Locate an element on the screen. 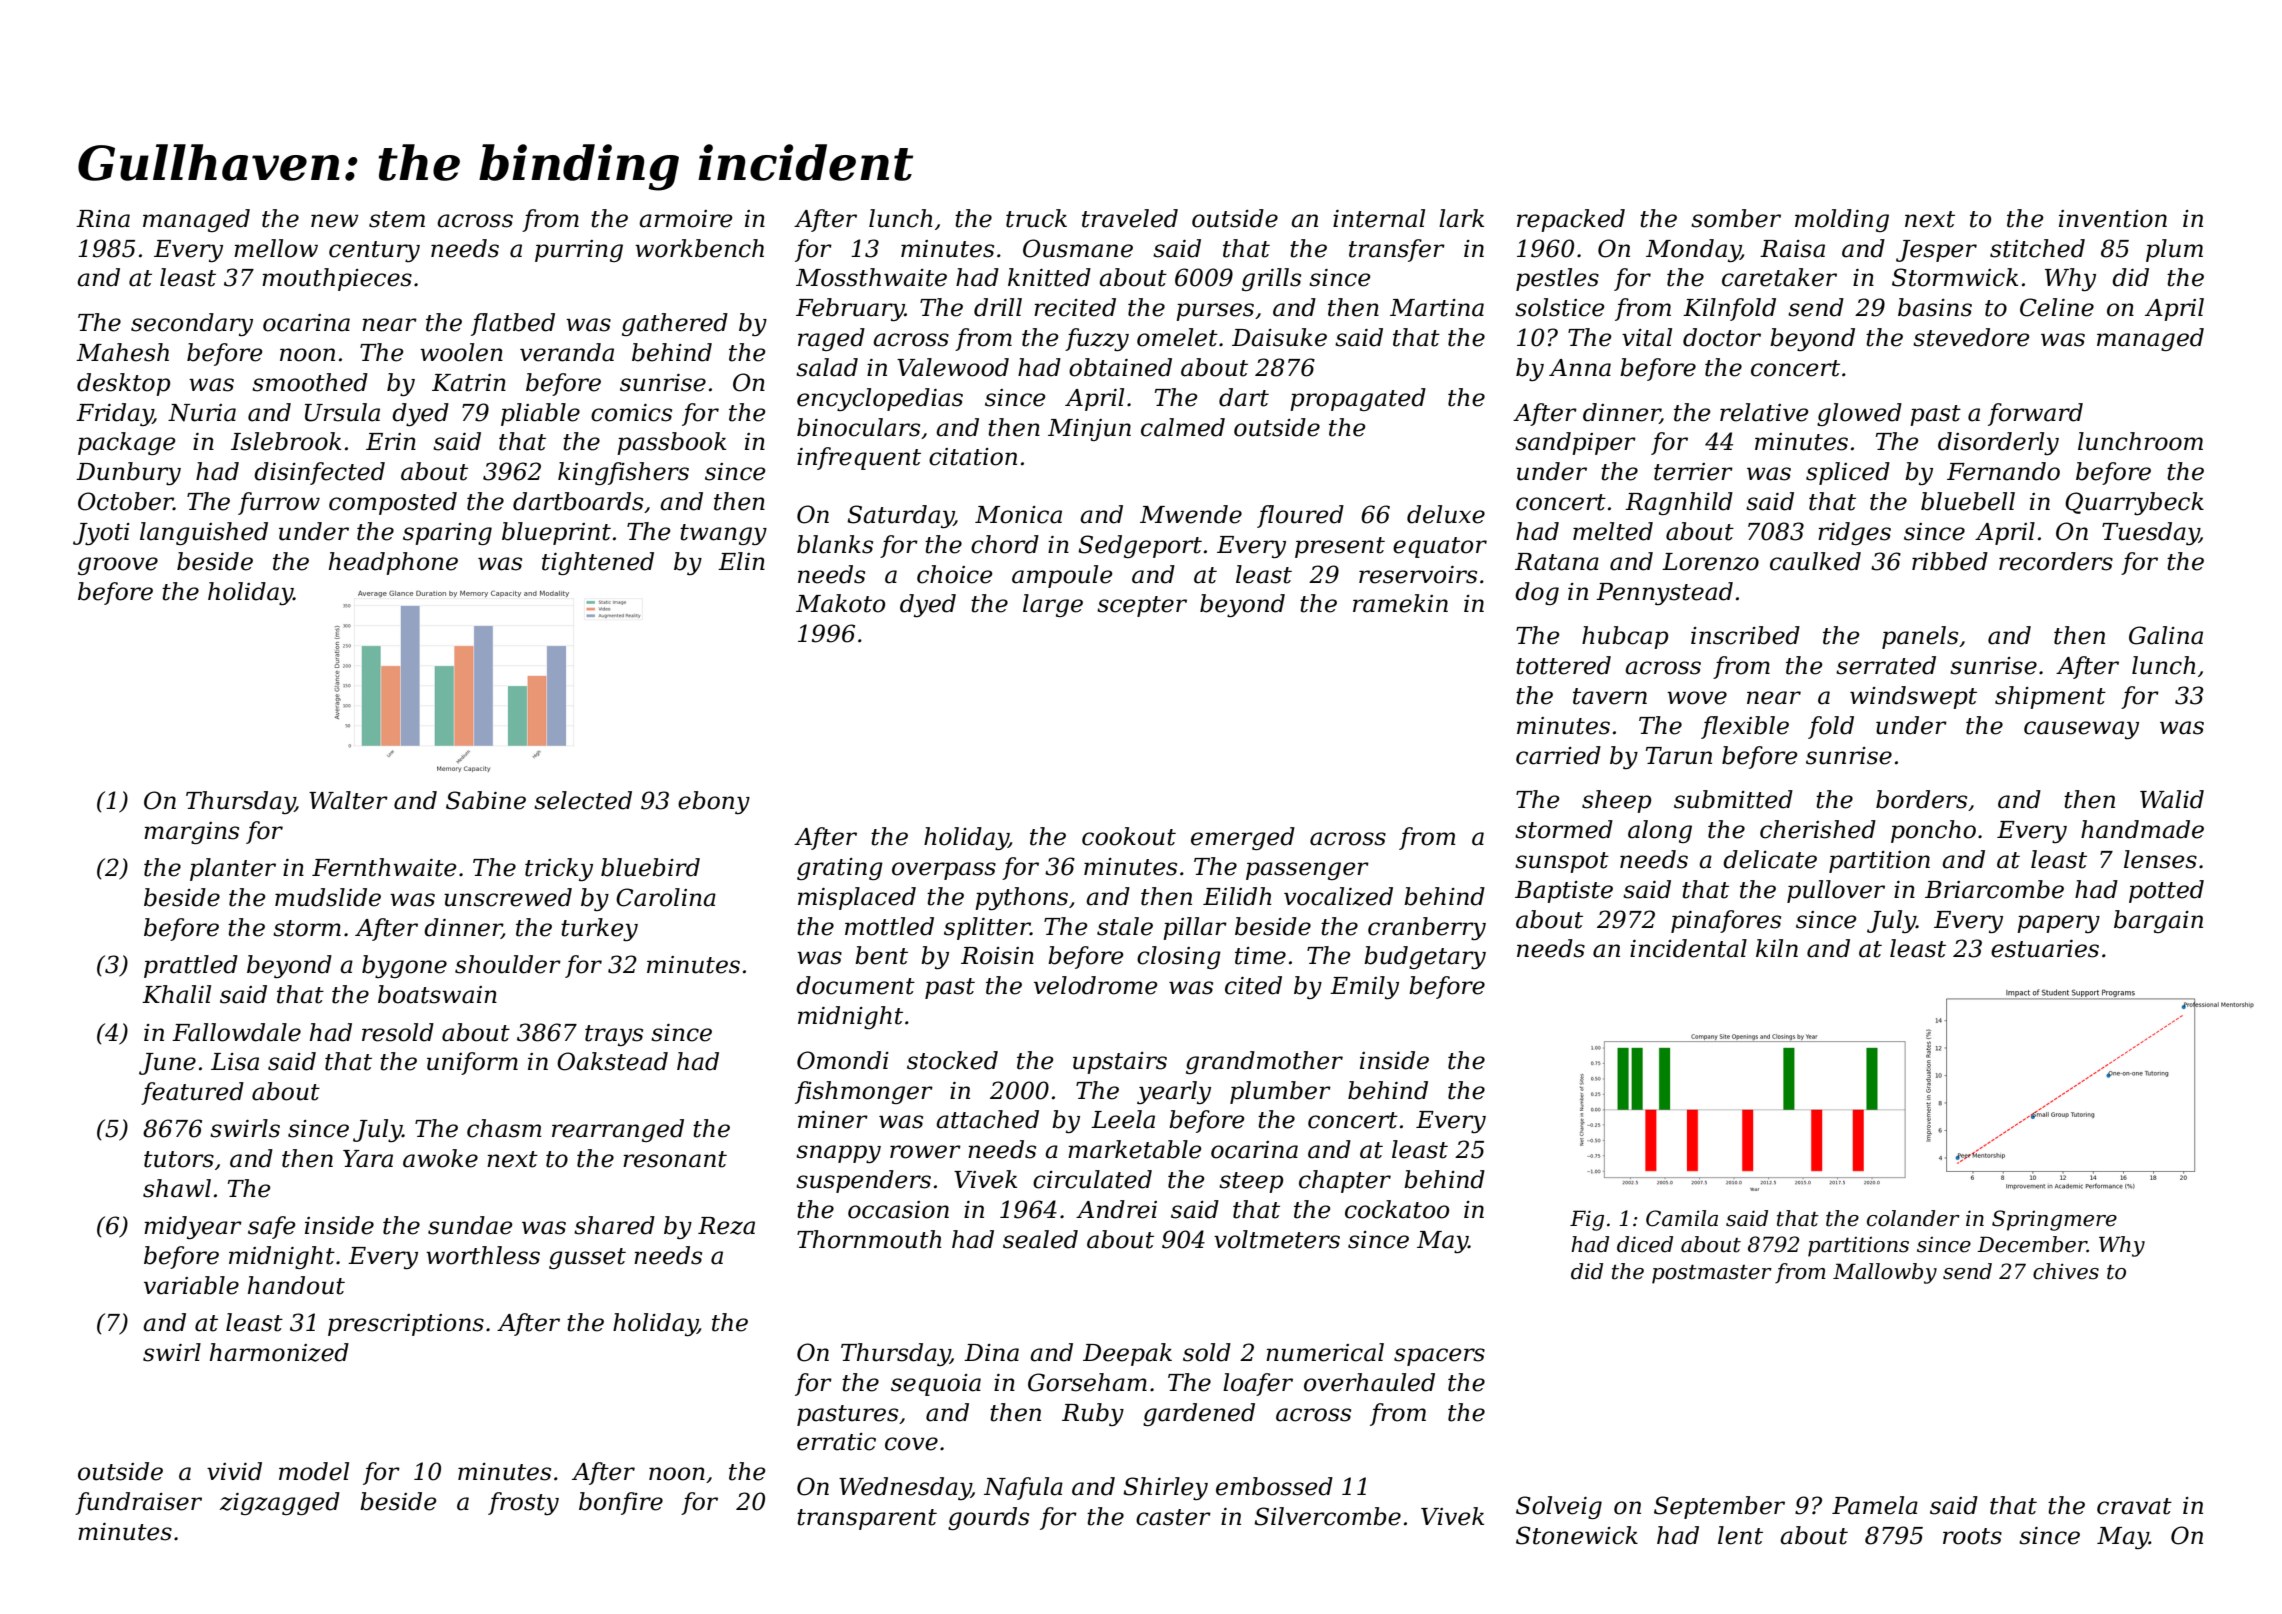 This screenshot has width=2282, height=1614. chapter is located at coordinates (1345, 1181).
